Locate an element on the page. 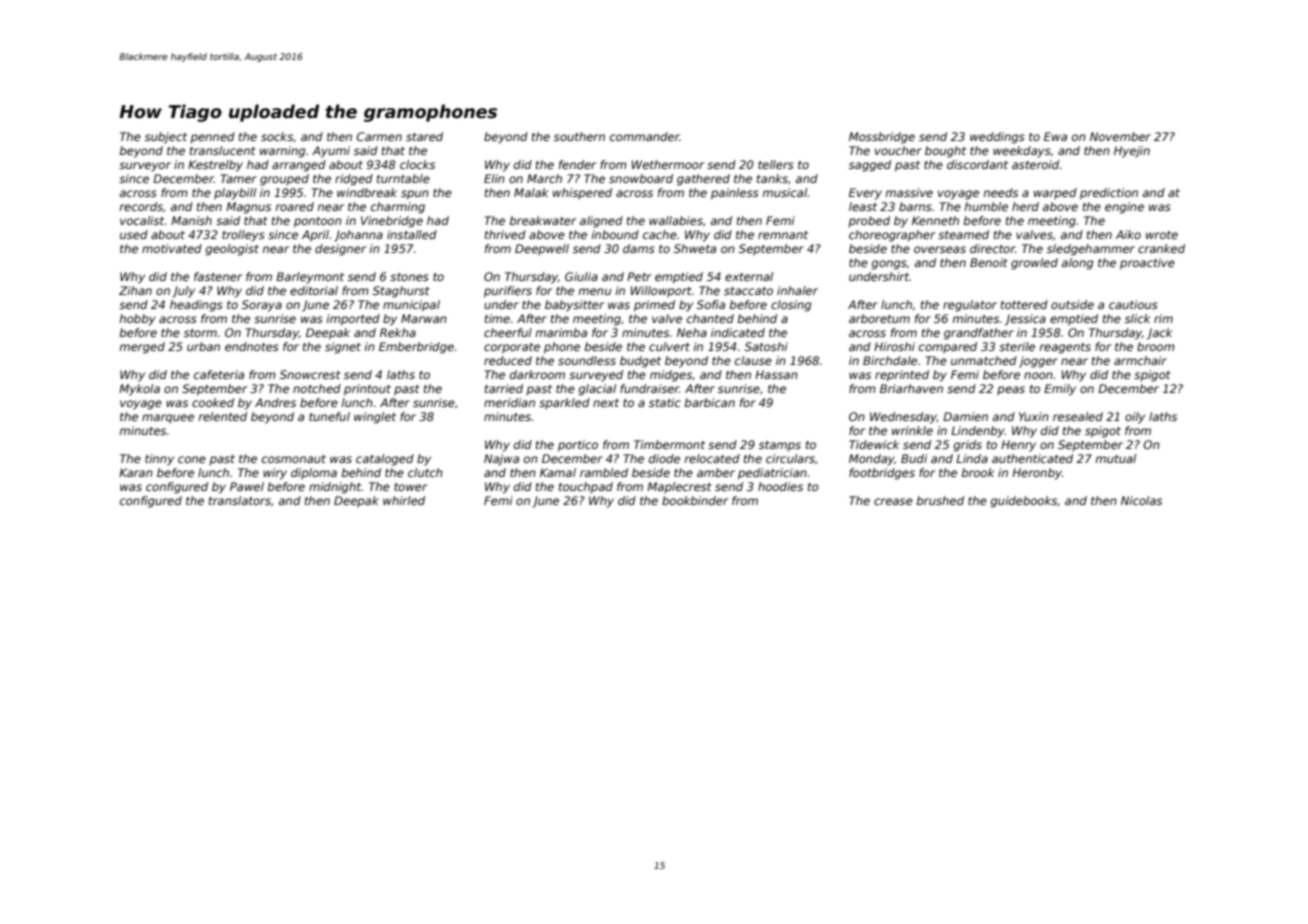 This page has width=1308, height=924. bought is located at coordinates (945, 152).
